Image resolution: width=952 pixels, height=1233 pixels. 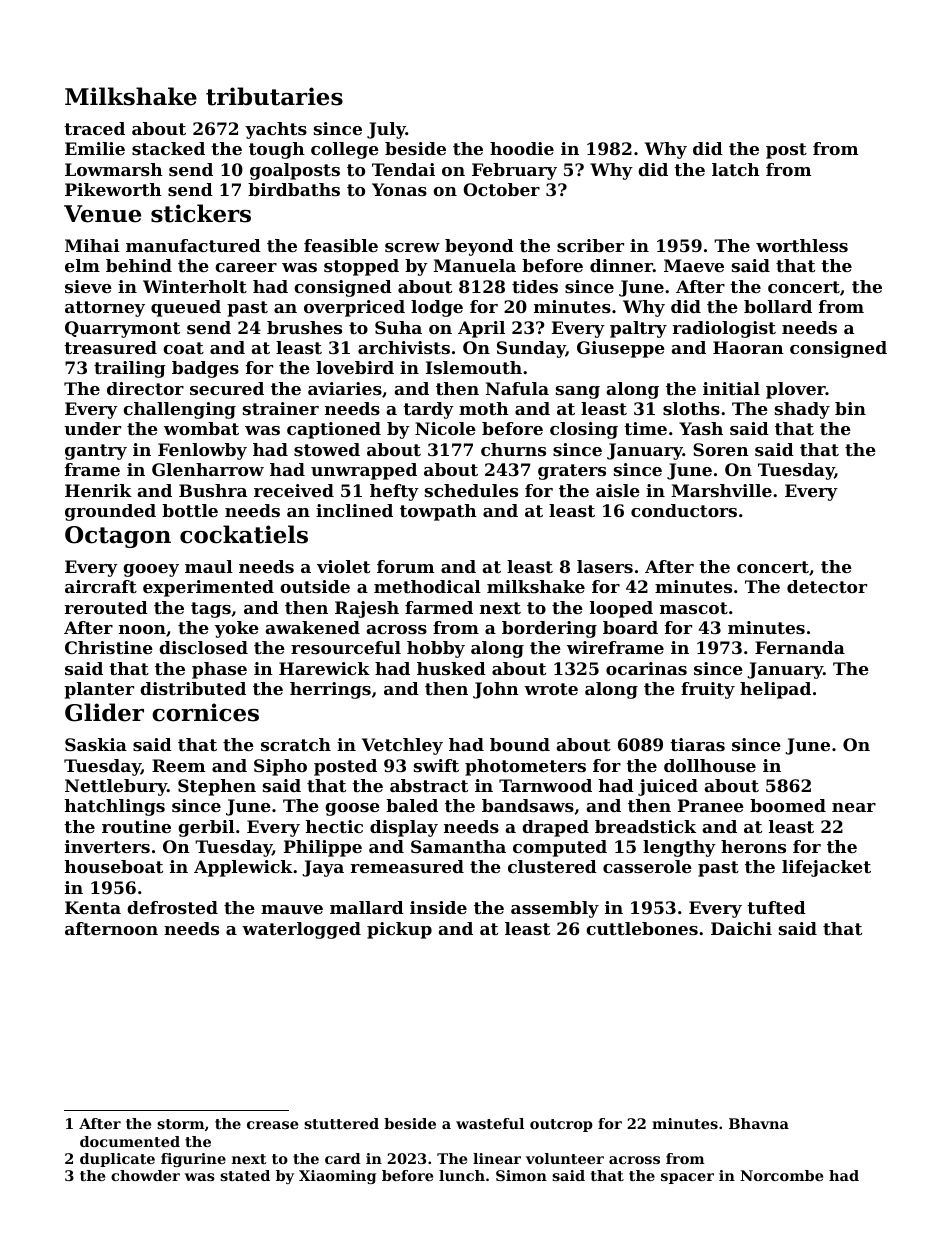 I want to click on career, so click(x=246, y=267).
